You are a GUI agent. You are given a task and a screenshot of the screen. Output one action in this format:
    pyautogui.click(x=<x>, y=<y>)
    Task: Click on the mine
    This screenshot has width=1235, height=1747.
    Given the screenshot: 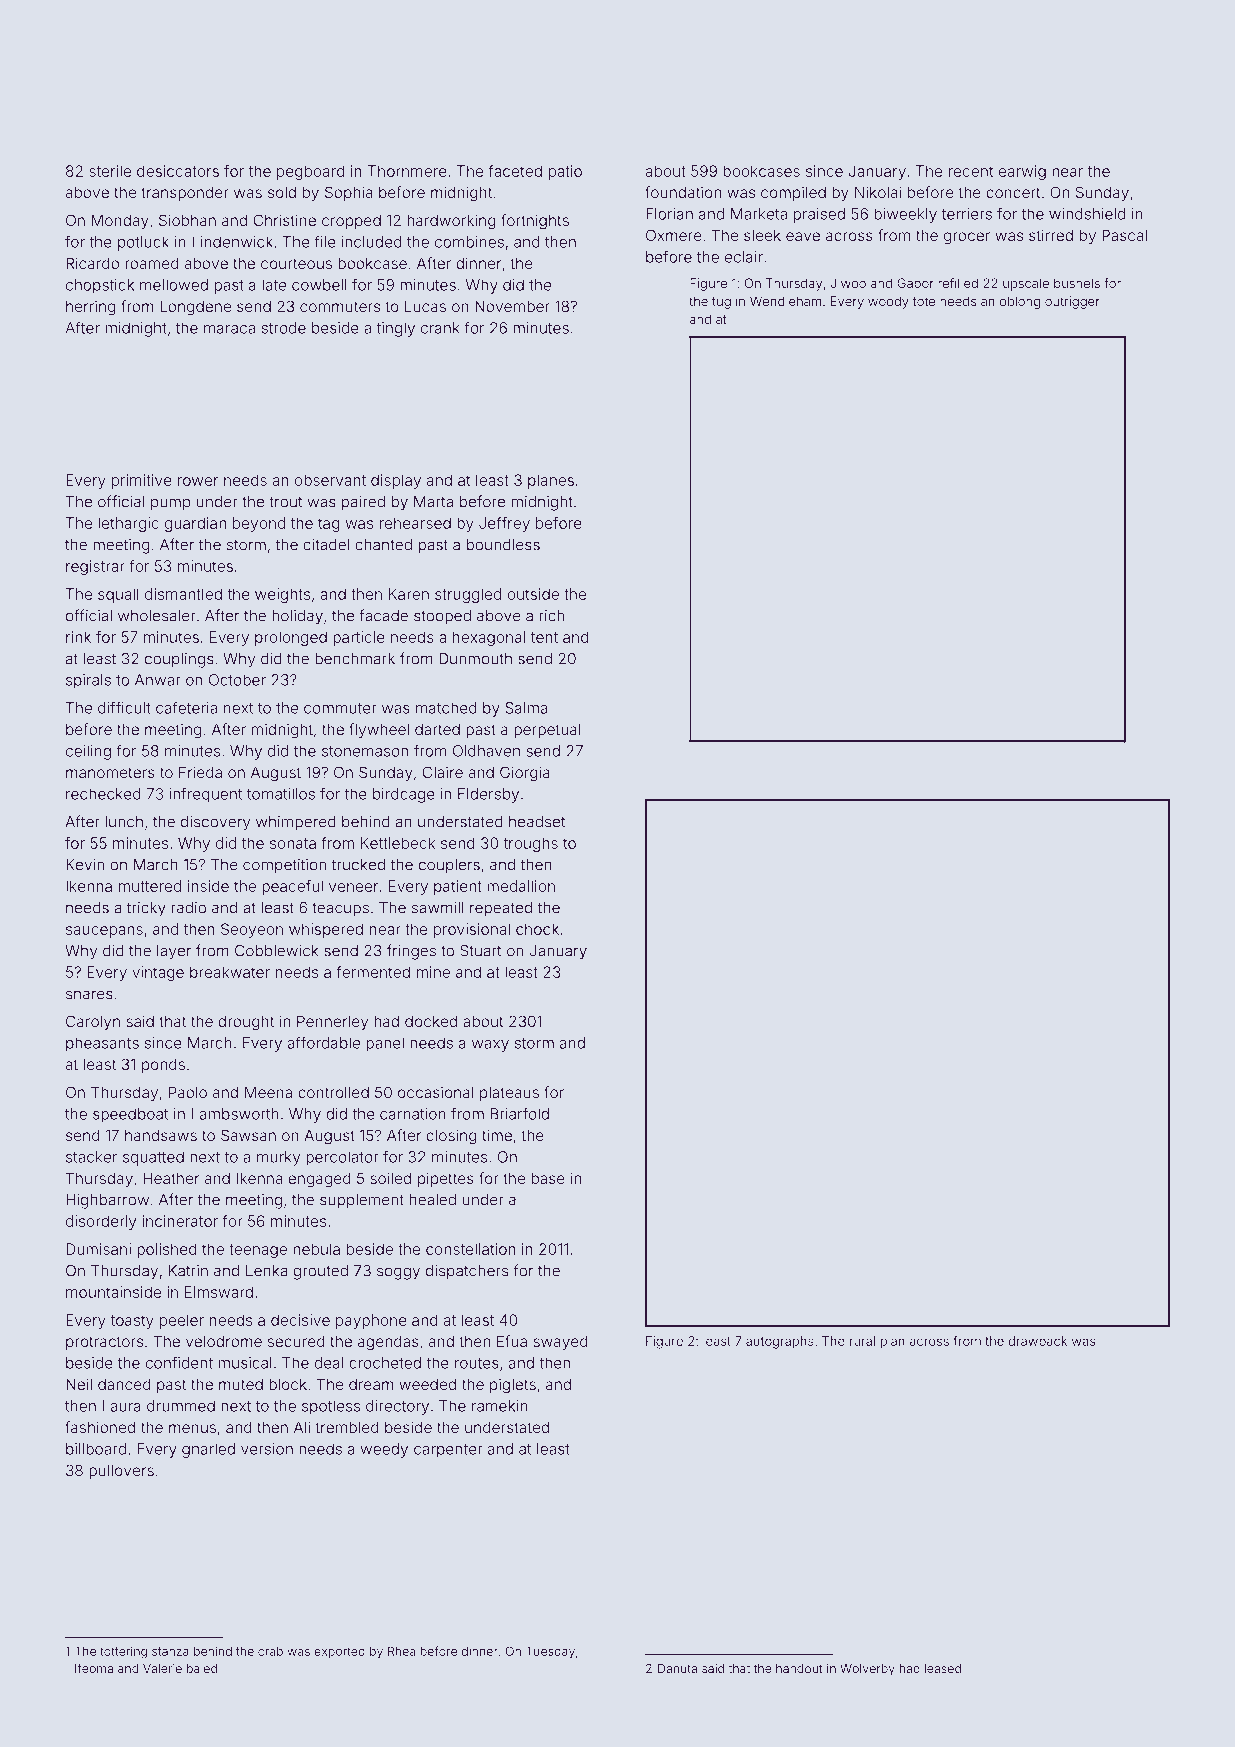 What is the action you would take?
    pyautogui.click(x=433, y=972)
